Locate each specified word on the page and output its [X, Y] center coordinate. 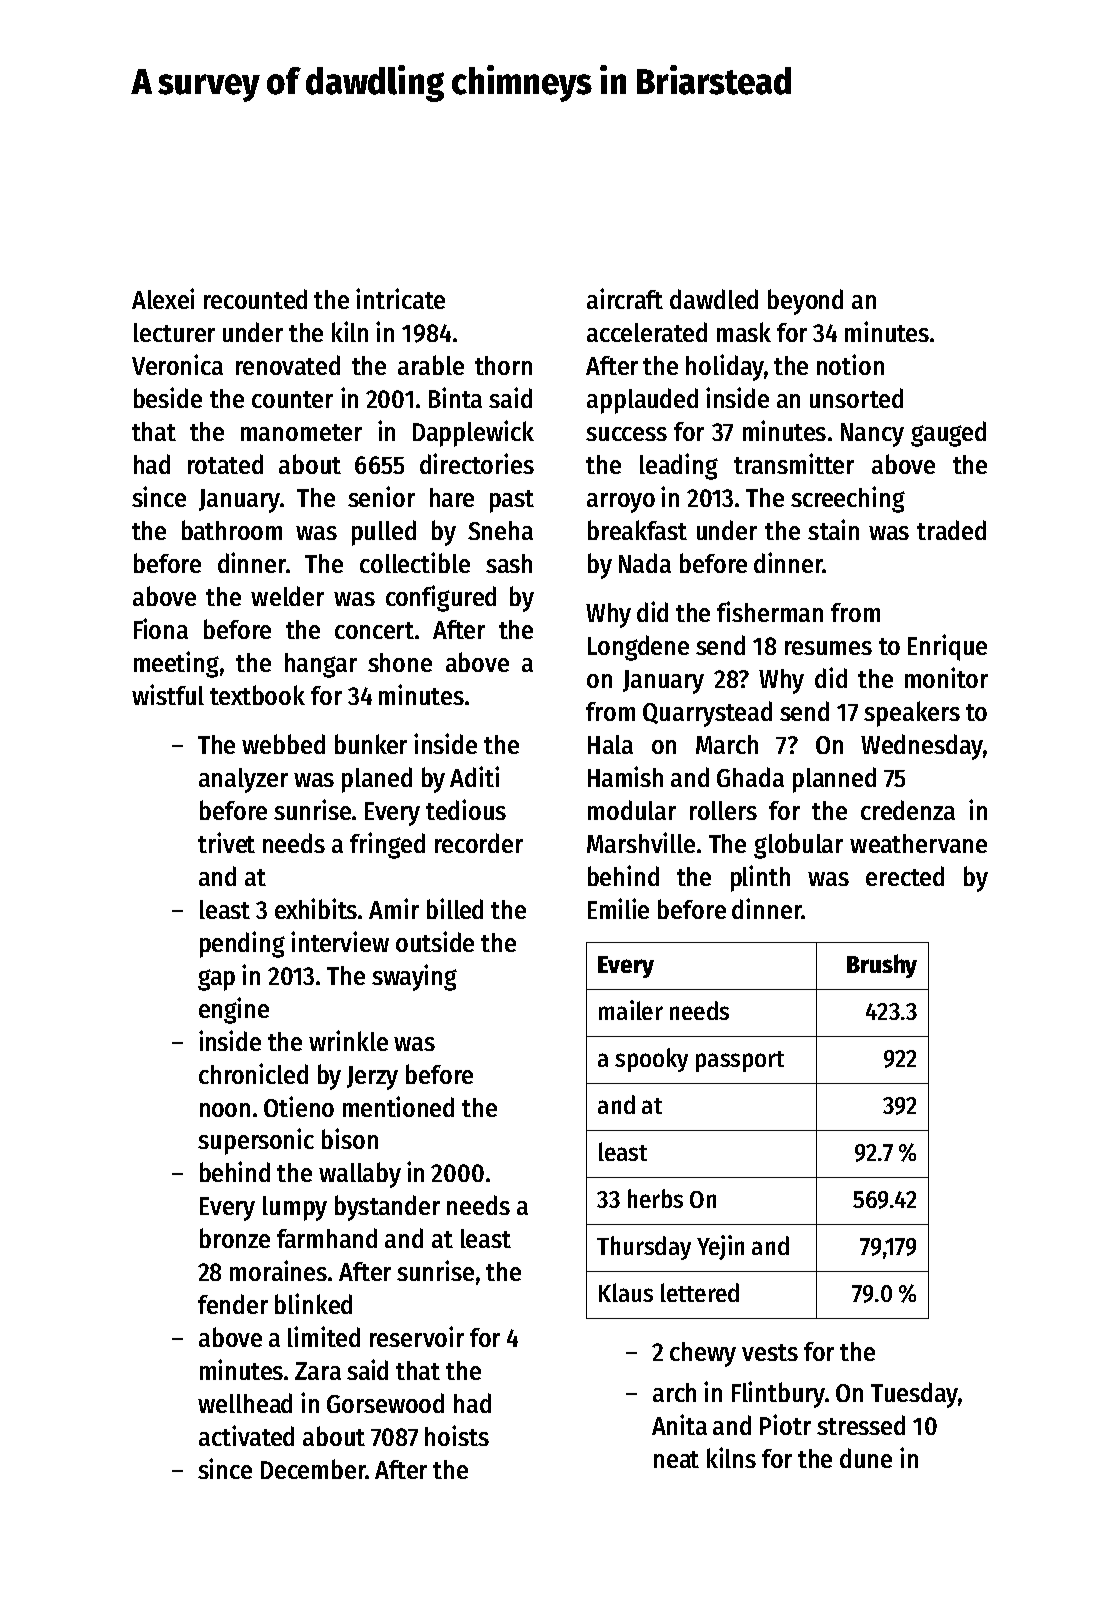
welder [287, 596]
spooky [651, 1060]
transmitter [794, 463]
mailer [631, 1010]
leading [679, 466]
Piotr [785, 1424]
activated [246, 1435]
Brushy [882, 966]
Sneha [500, 530]
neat [676, 1459]
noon [225, 1110]
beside [168, 397]
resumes [828, 648]
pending [242, 944]
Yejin [720, 1247]
